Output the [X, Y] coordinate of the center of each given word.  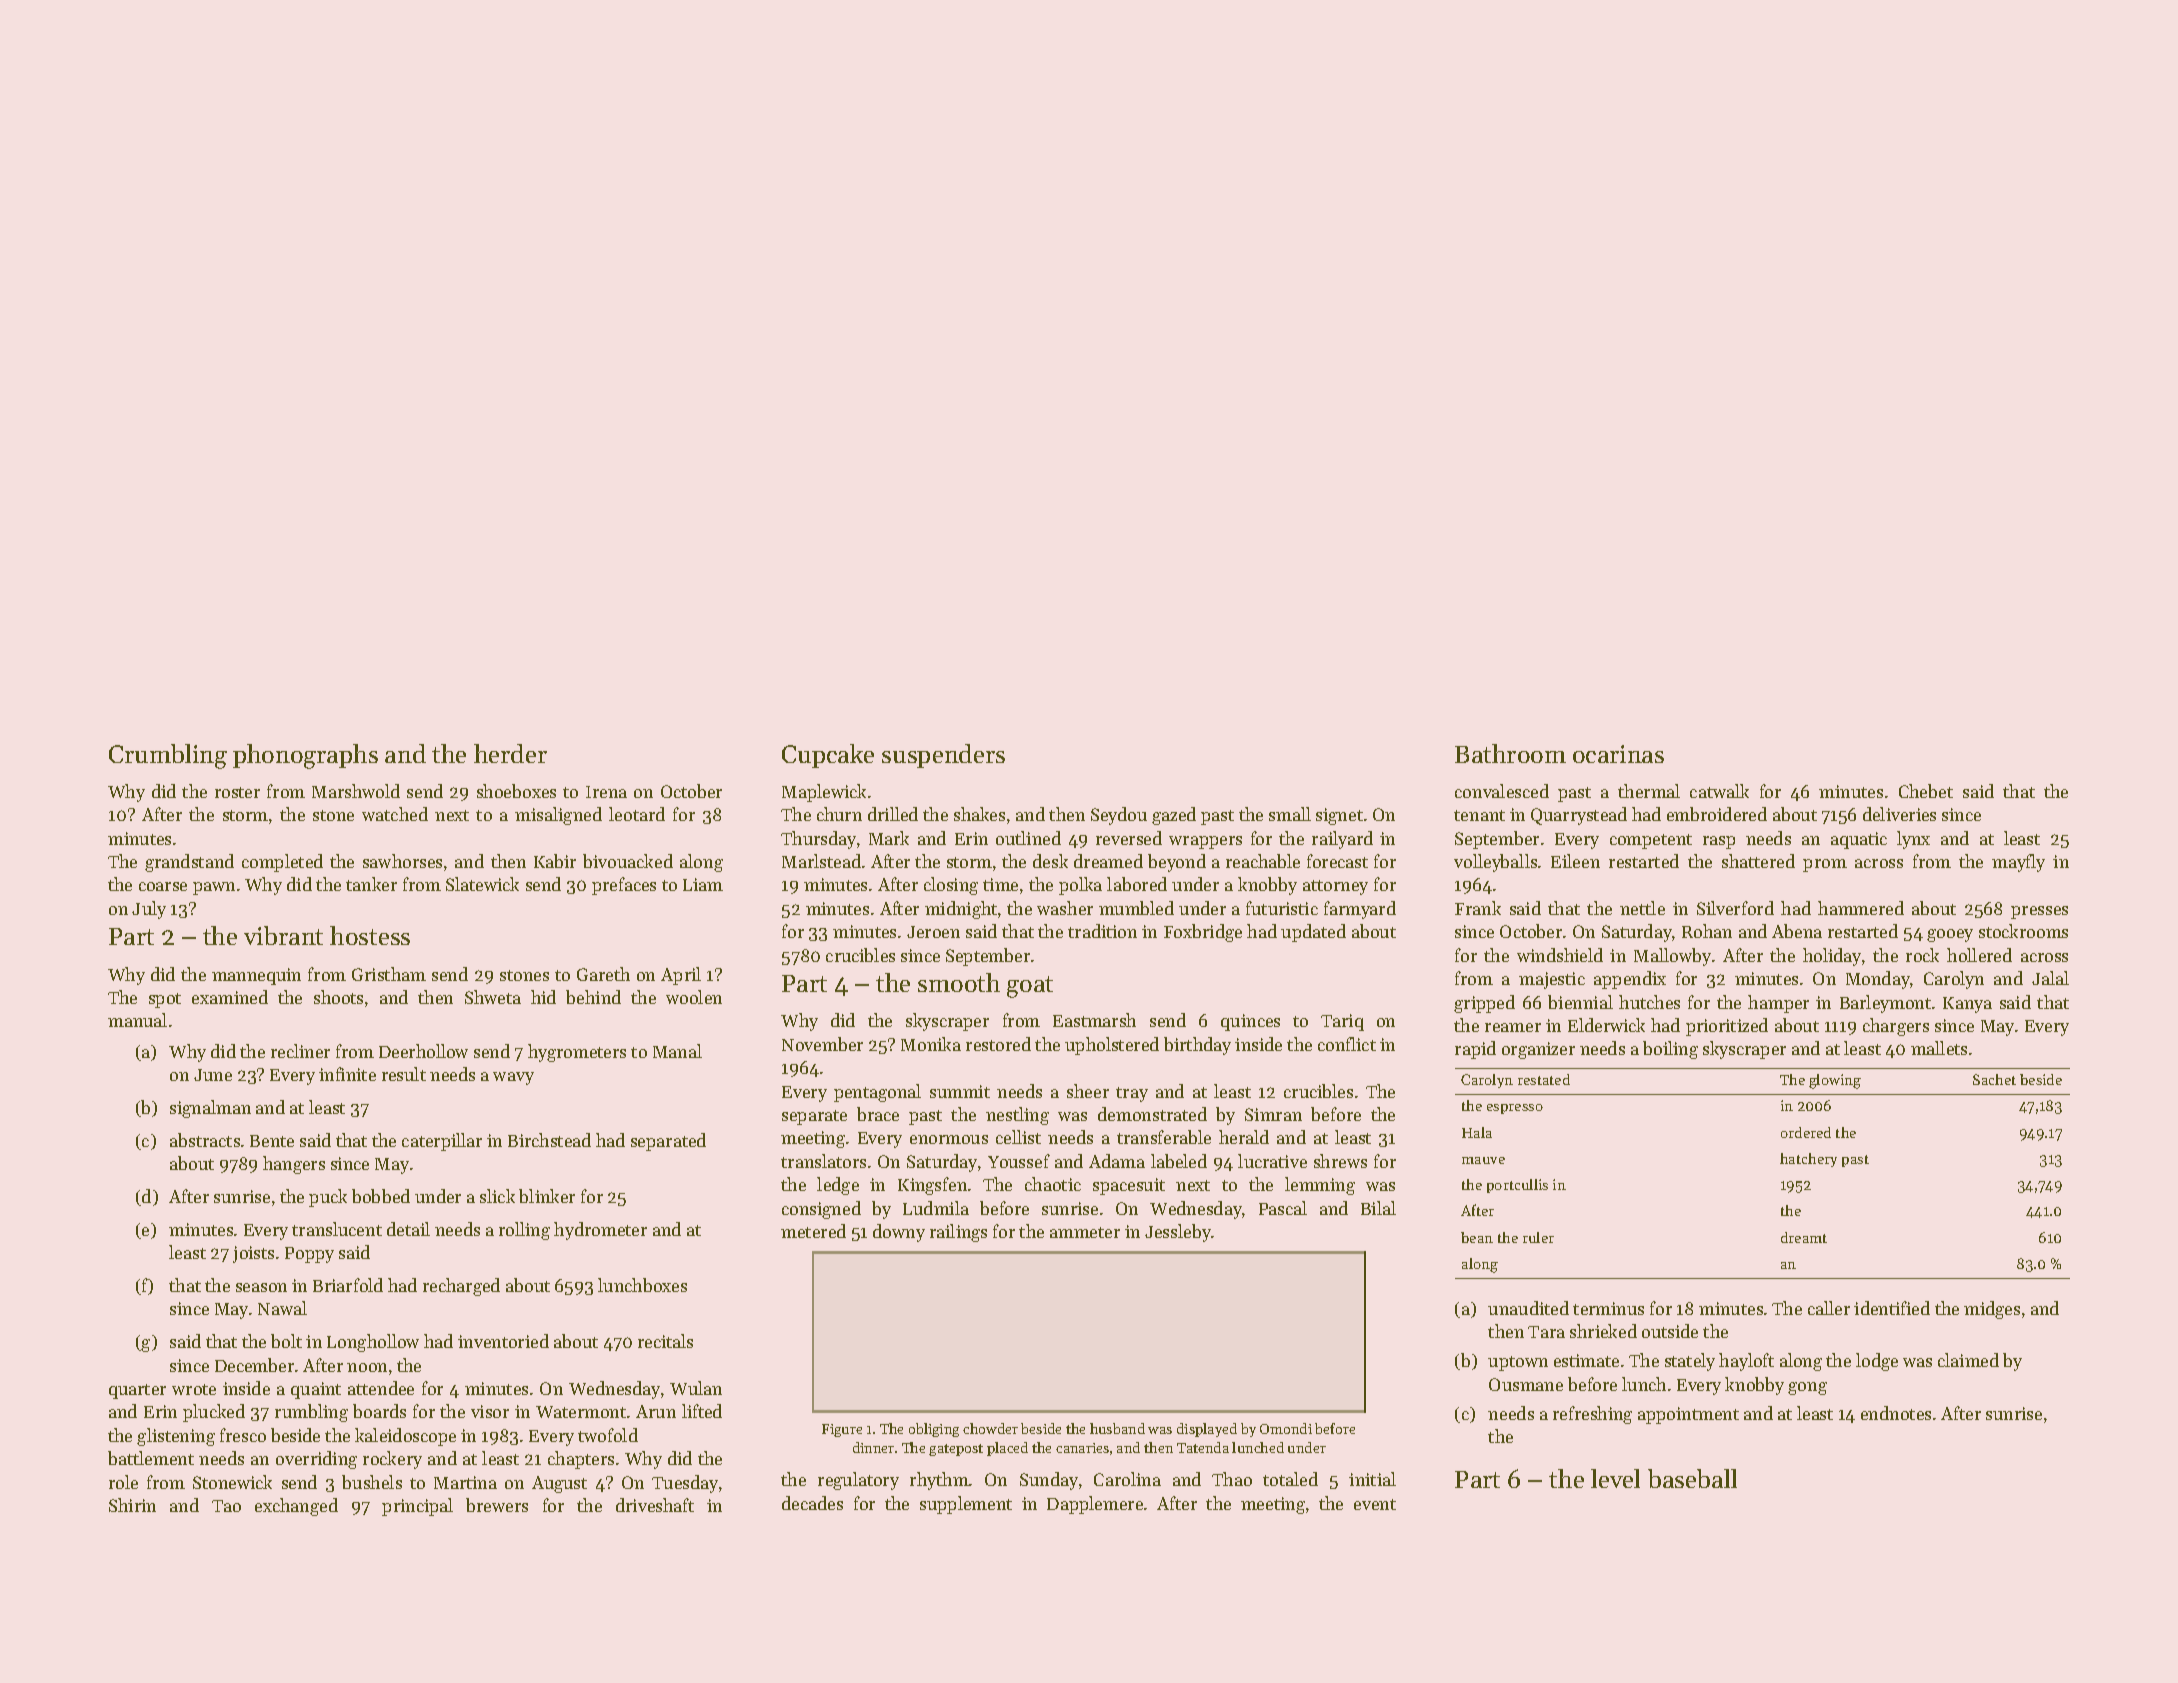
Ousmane [1526, 1384]
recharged [461, 1287]
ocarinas [1618, 754]
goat [1030, 987]
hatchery [1808, 1160]
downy [899, 1233]
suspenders [943, 756]
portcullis [1517, 1186]
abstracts [205, 1140]
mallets [1939, 1048]
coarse [163, 886]
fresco [243, 1435]
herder [510, 753]
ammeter [1085, 1232]
